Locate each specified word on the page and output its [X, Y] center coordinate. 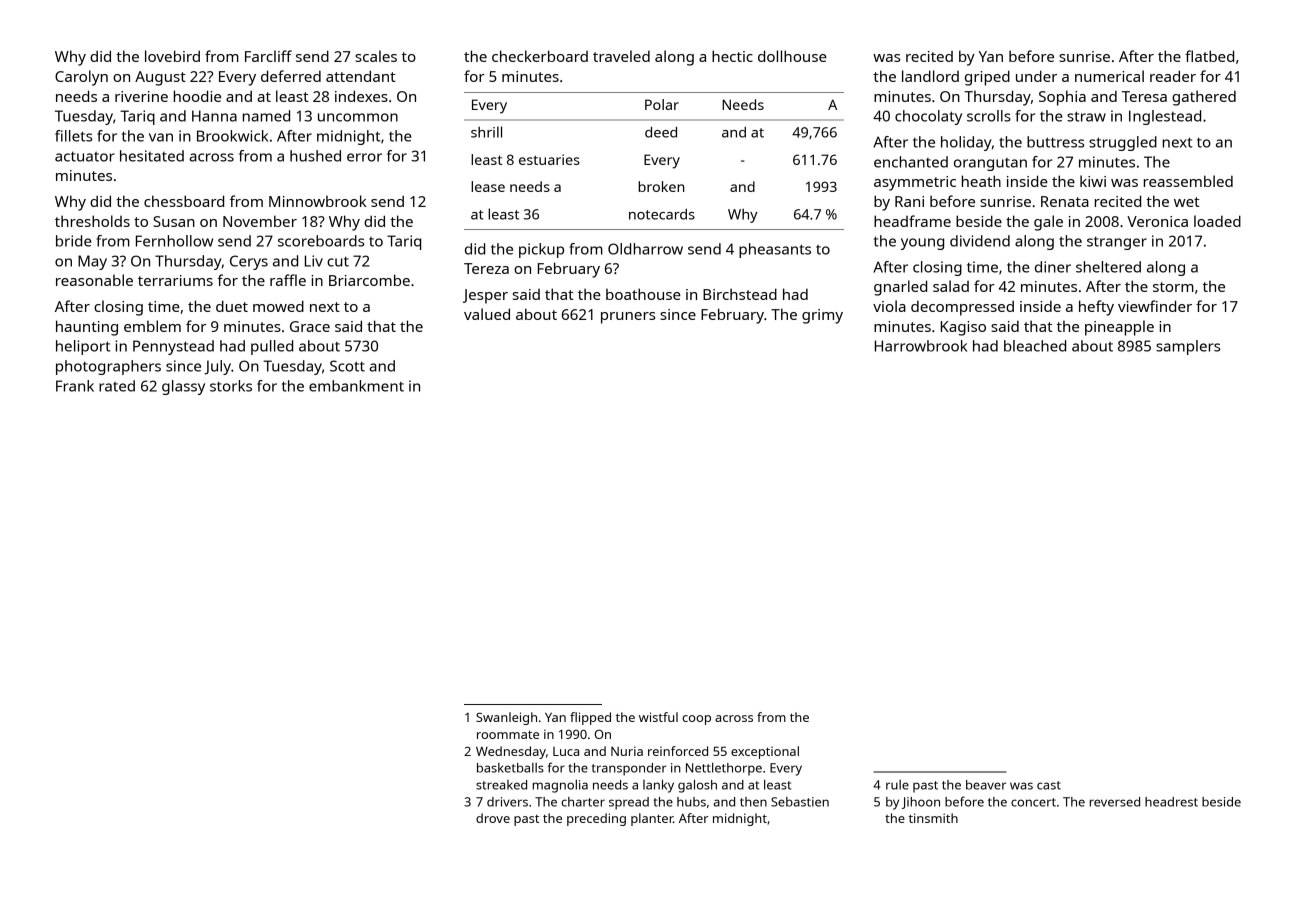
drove [493, 818]
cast [1049, 785]
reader [1173, 76]
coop [696, 720]
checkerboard [540, 56]
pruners [628, 318]
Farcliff [268, 56]
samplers [1188, 347]
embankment [356, 386]
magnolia [560, 786]
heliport [83, 347]
